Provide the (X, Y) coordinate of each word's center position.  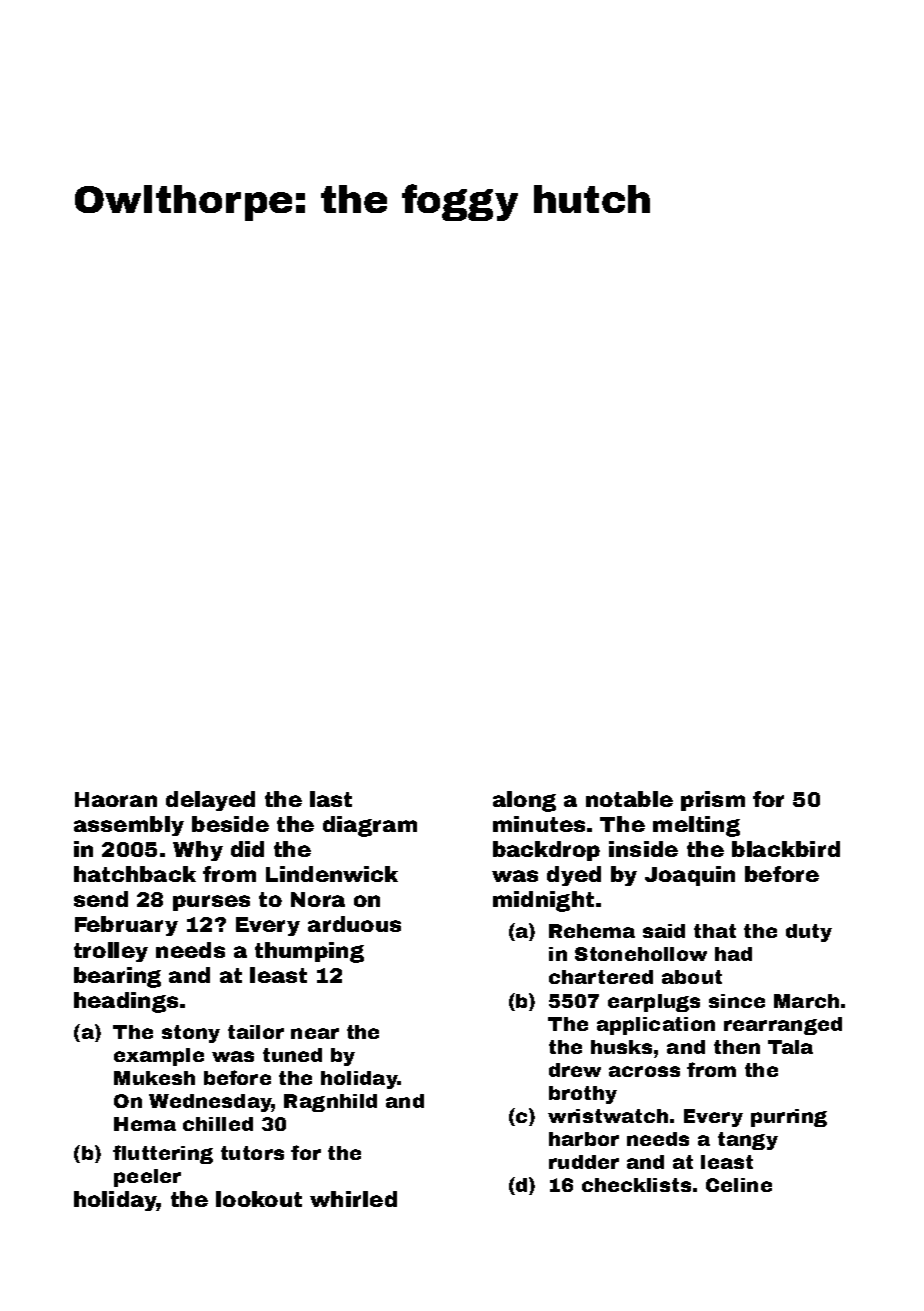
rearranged (783, 1026)
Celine (739, 1185)
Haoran (116, 799)
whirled (353, 1199)
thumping (309, 952)
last (331, 799)
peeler (147, 1178)
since (737, 1001)
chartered (601, 977)
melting (696, 826)
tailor (256, 1032)
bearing (117, 977)
